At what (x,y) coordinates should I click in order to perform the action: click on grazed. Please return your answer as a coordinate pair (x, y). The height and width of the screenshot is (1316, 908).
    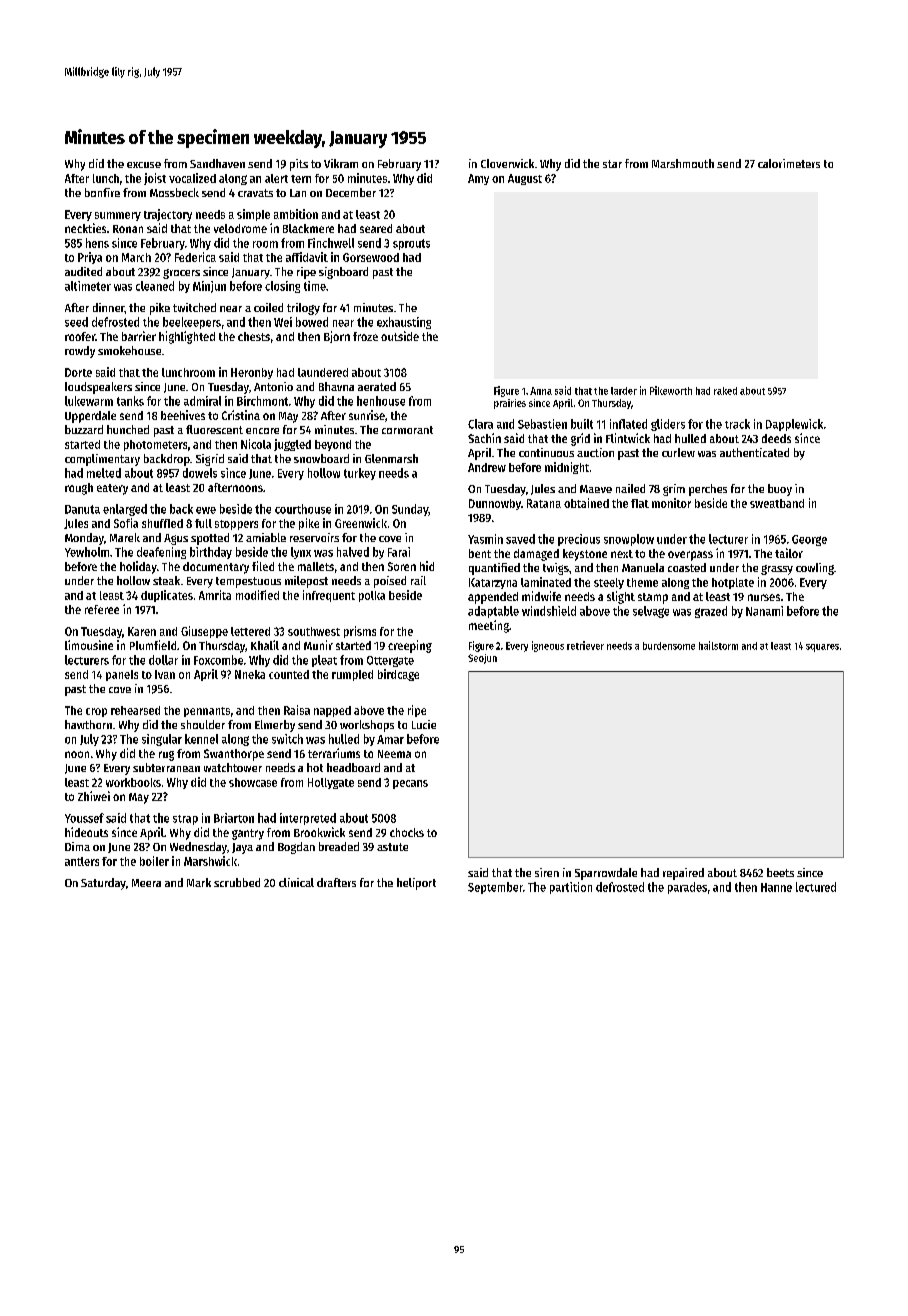
    Looking at the image, I should click on (711, 612).
